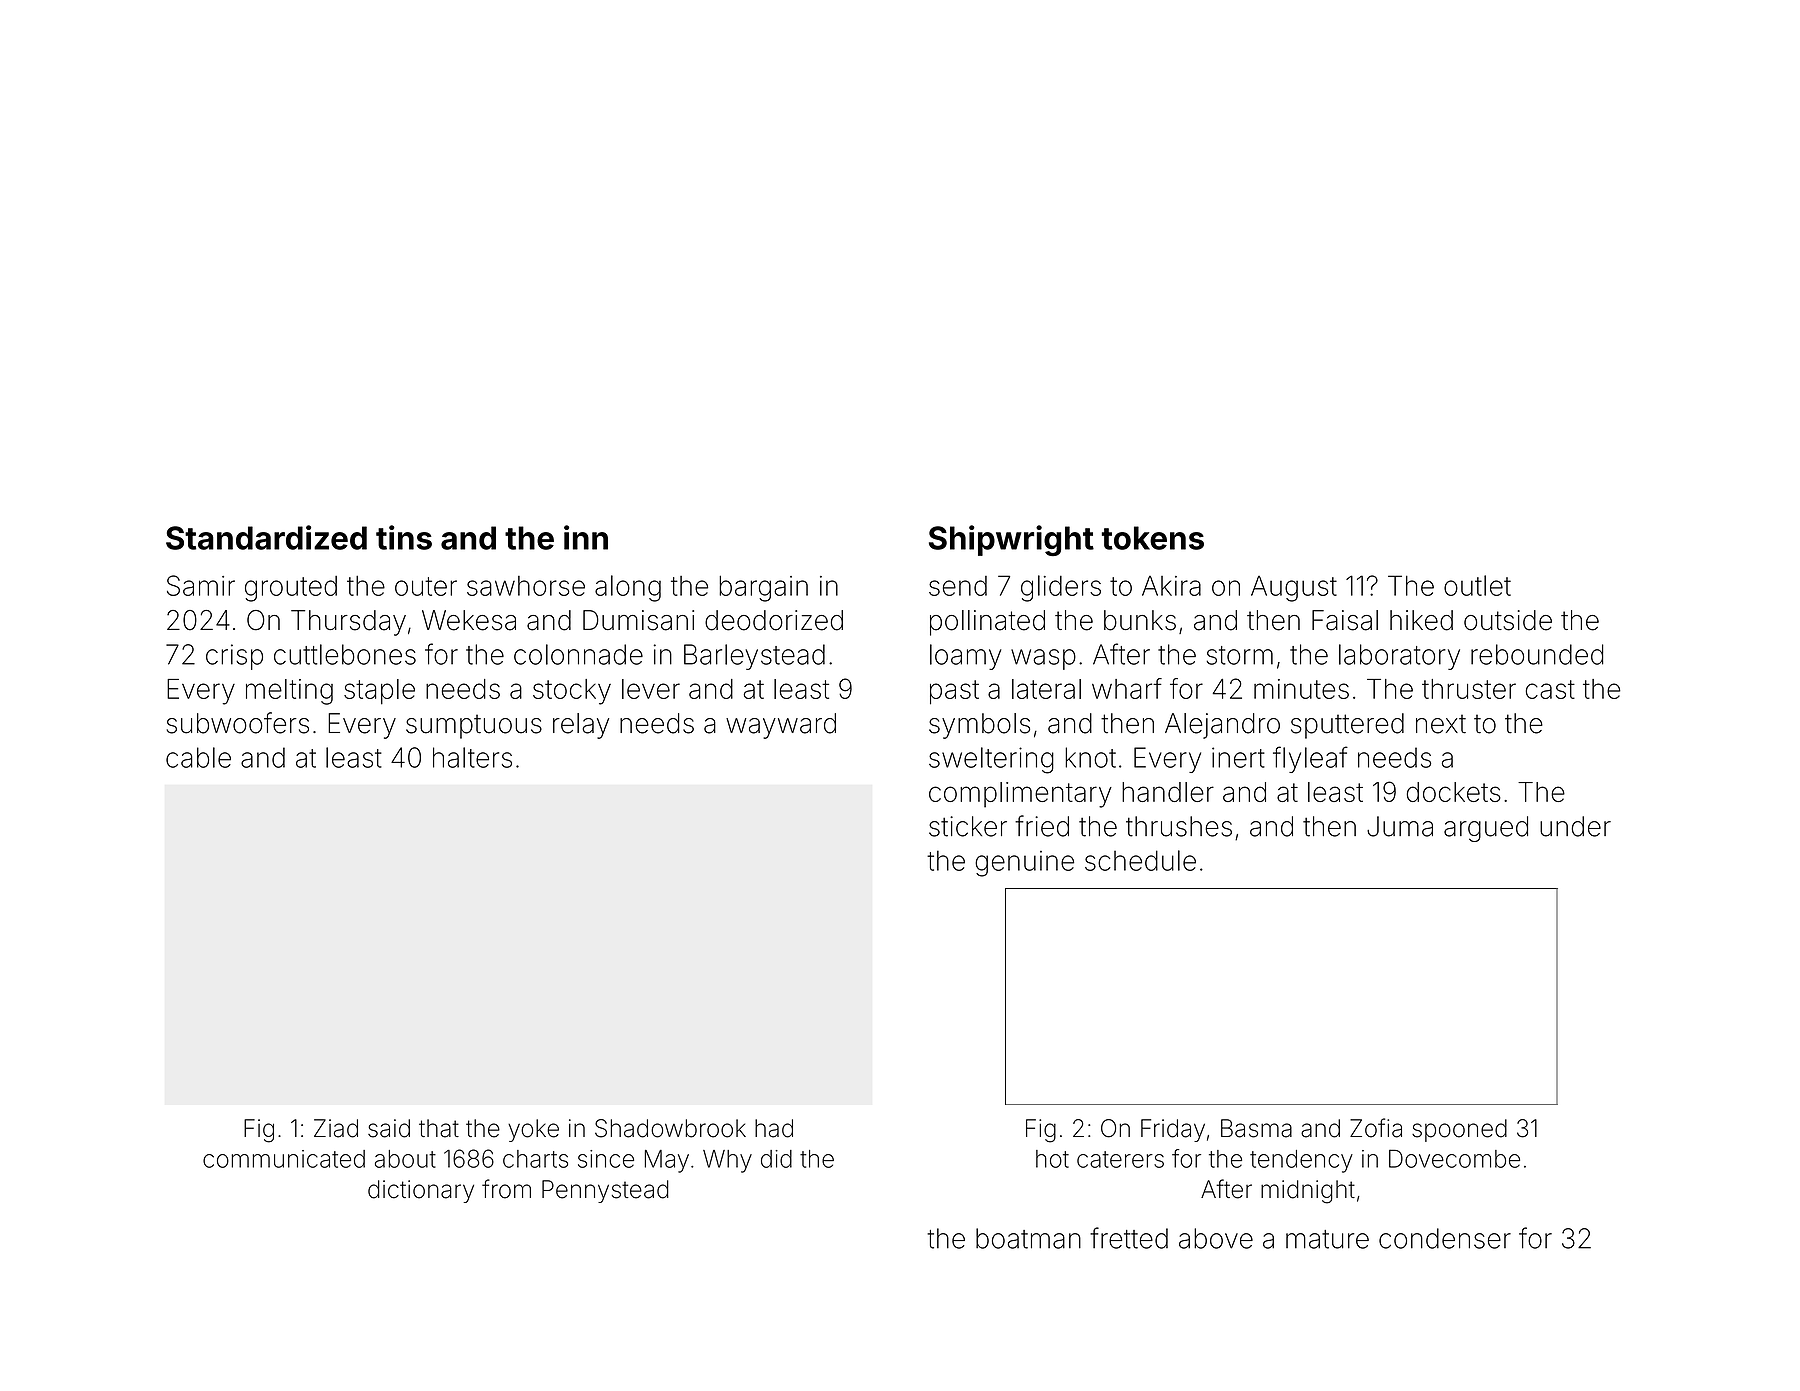 The width and height of the screenshot is (1800, 1391). I want to click on sticker, so click(968, 826).
